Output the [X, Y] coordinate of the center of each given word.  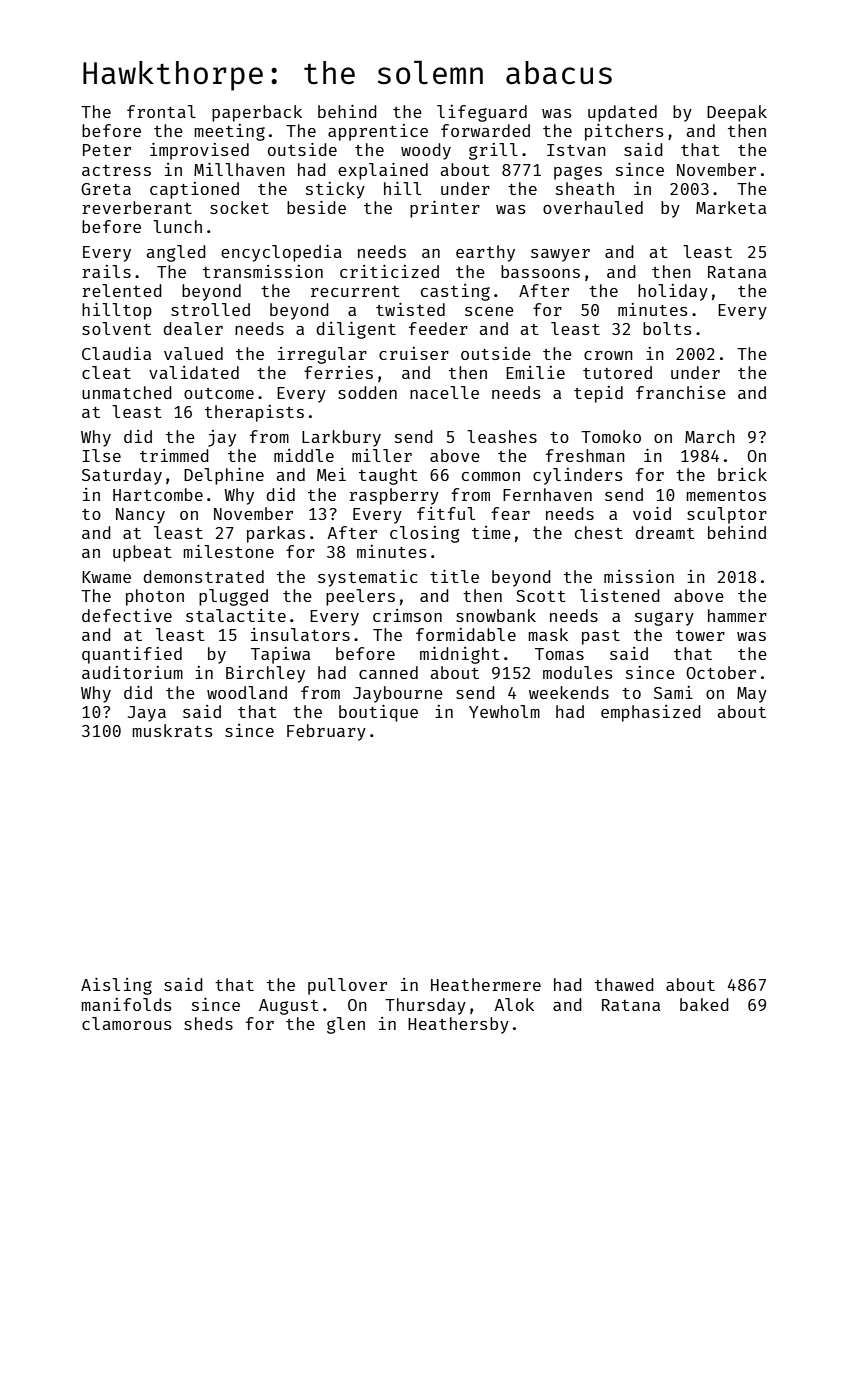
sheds [208, 1023]
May [752, 695]
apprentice [378, 132]
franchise [681, 392]
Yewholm [504, 711]
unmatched [127, 392]
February [326, 732]
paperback [257, 113]
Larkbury [341, 438]
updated [622, 113]
